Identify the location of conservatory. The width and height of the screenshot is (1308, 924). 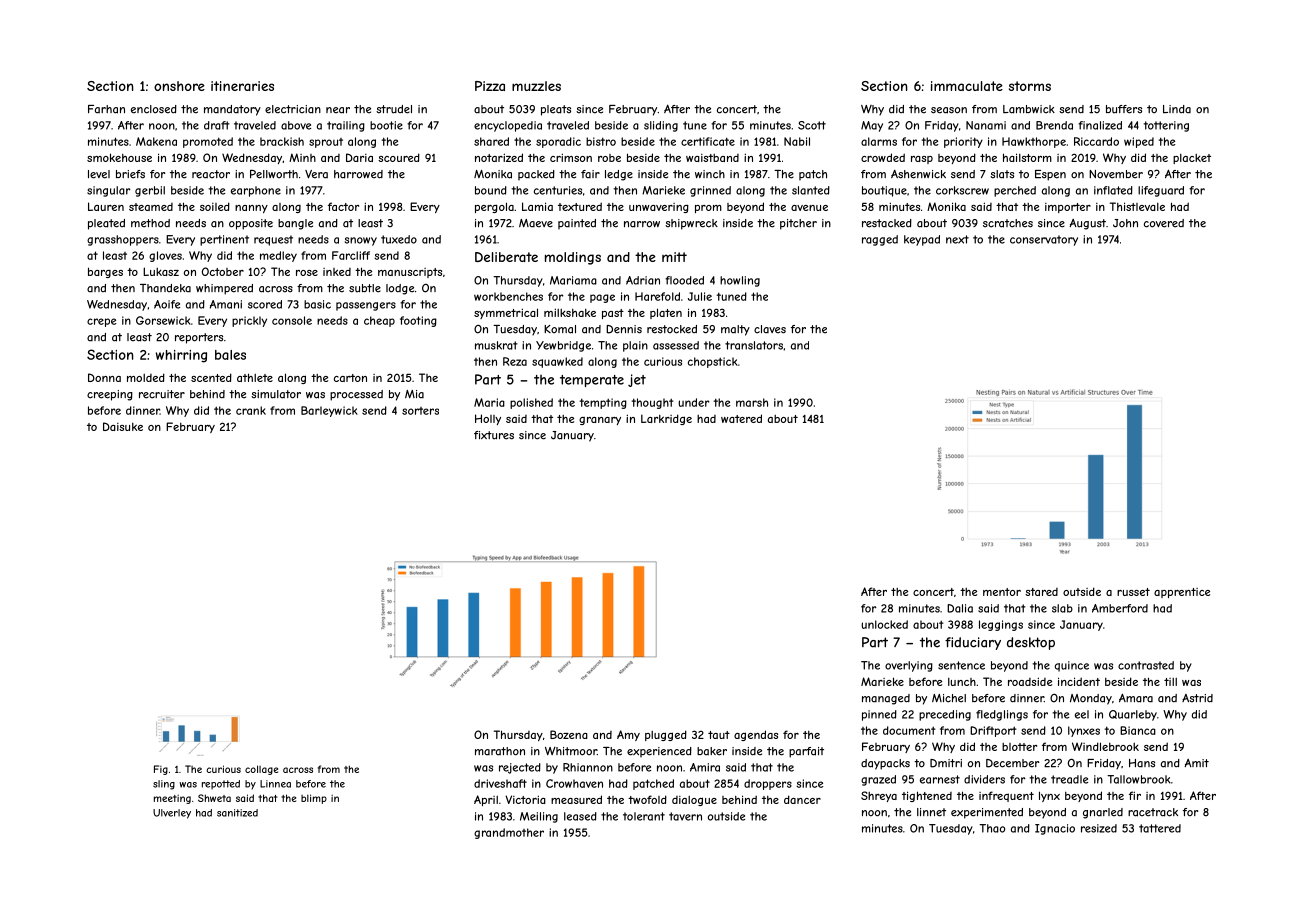
(1044, 240).
